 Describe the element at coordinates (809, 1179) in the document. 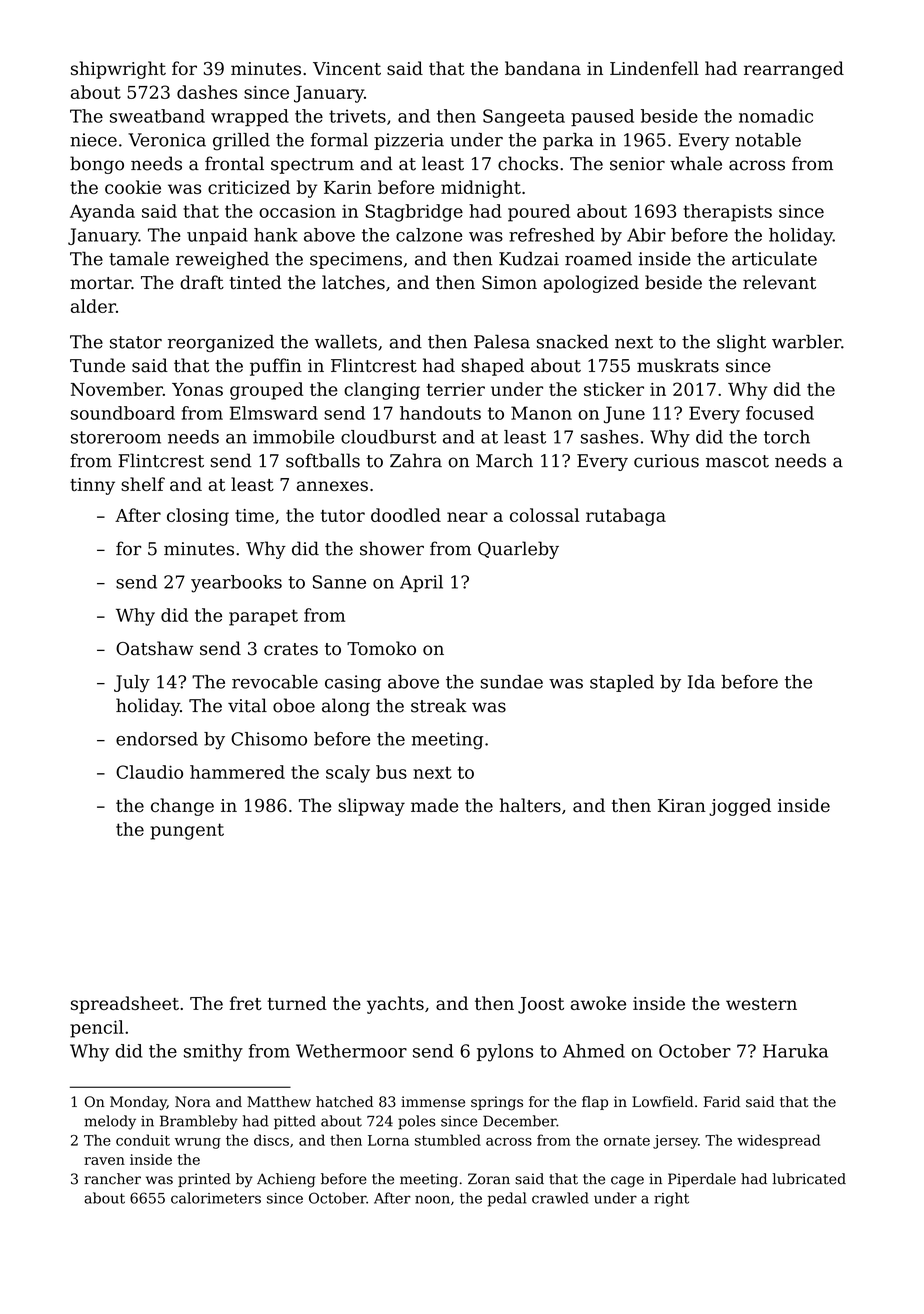

I see `lubricated` at that location.
